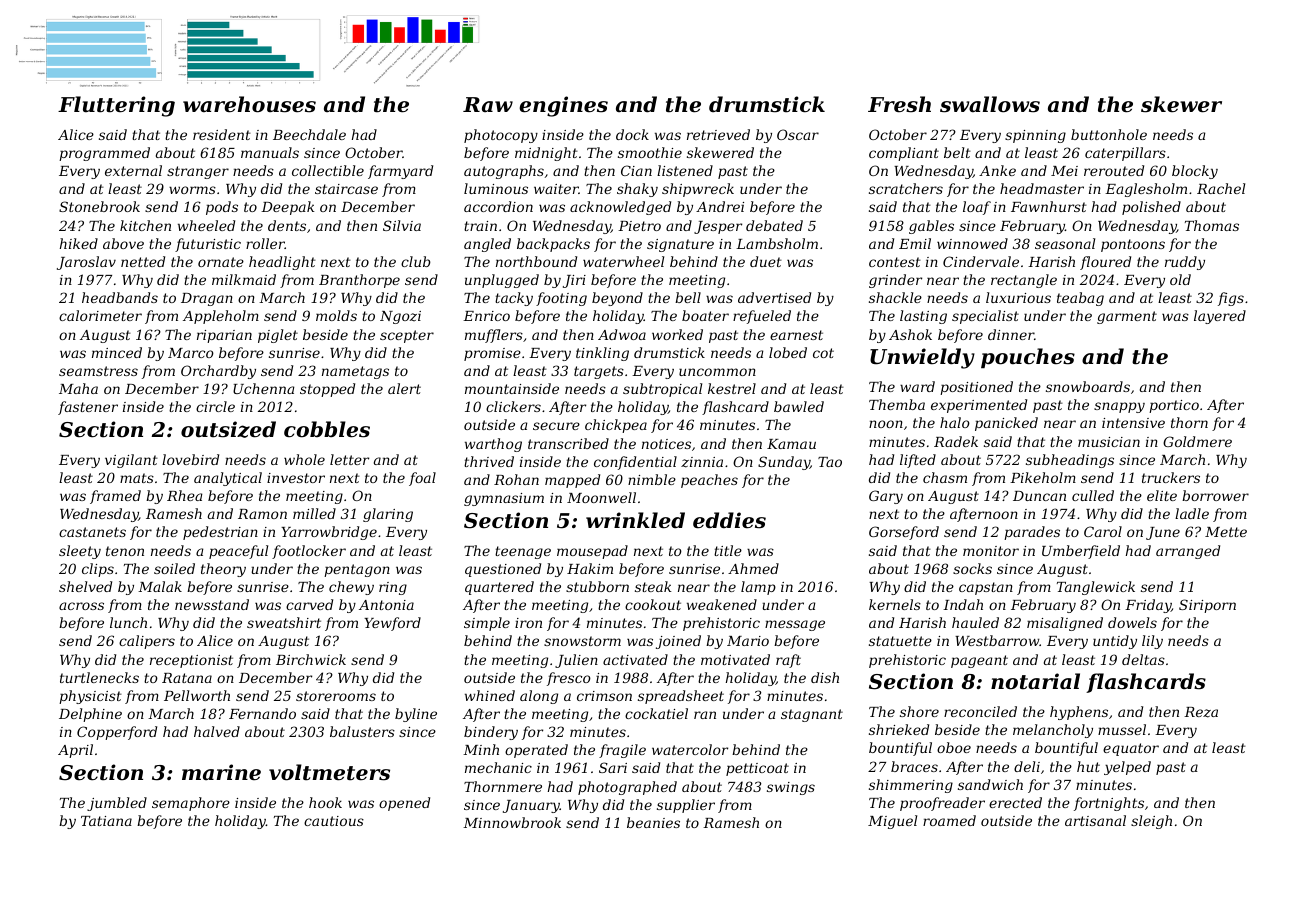 The width and height of the screenshot is (1308, 924). Describe the element at coordinates (314, 513) in the screenshot. I see `milled` at that location.
